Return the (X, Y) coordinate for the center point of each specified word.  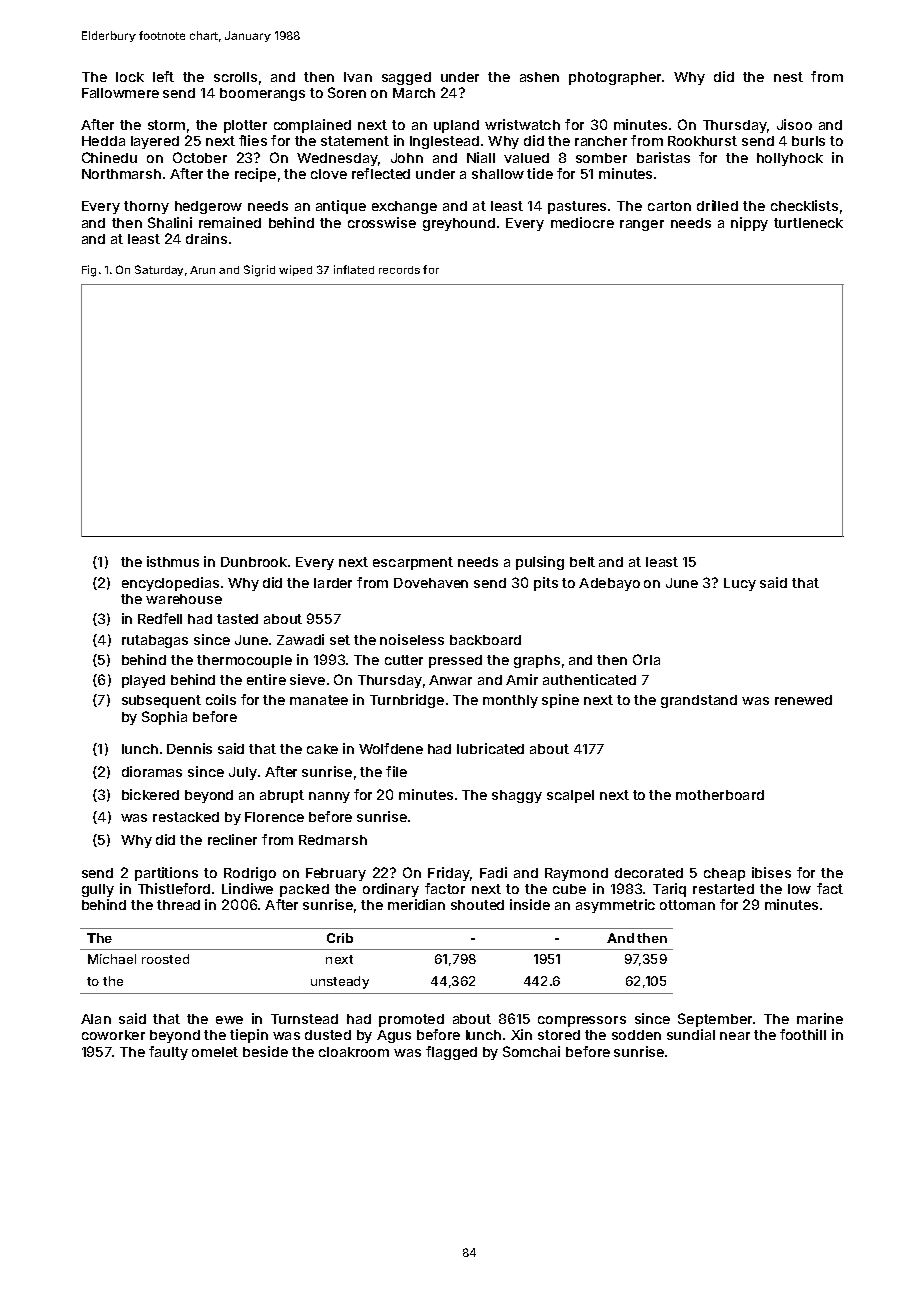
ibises (771, 872)
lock (130, 77)
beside (265, 1051)
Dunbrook (254, 562)
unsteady (340, 982)
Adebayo (609, 584)
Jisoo (794, 124)
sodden (636, 1035)
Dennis (189, 748)
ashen (539, 77)
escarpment (413, 563)
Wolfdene (391, 748)
